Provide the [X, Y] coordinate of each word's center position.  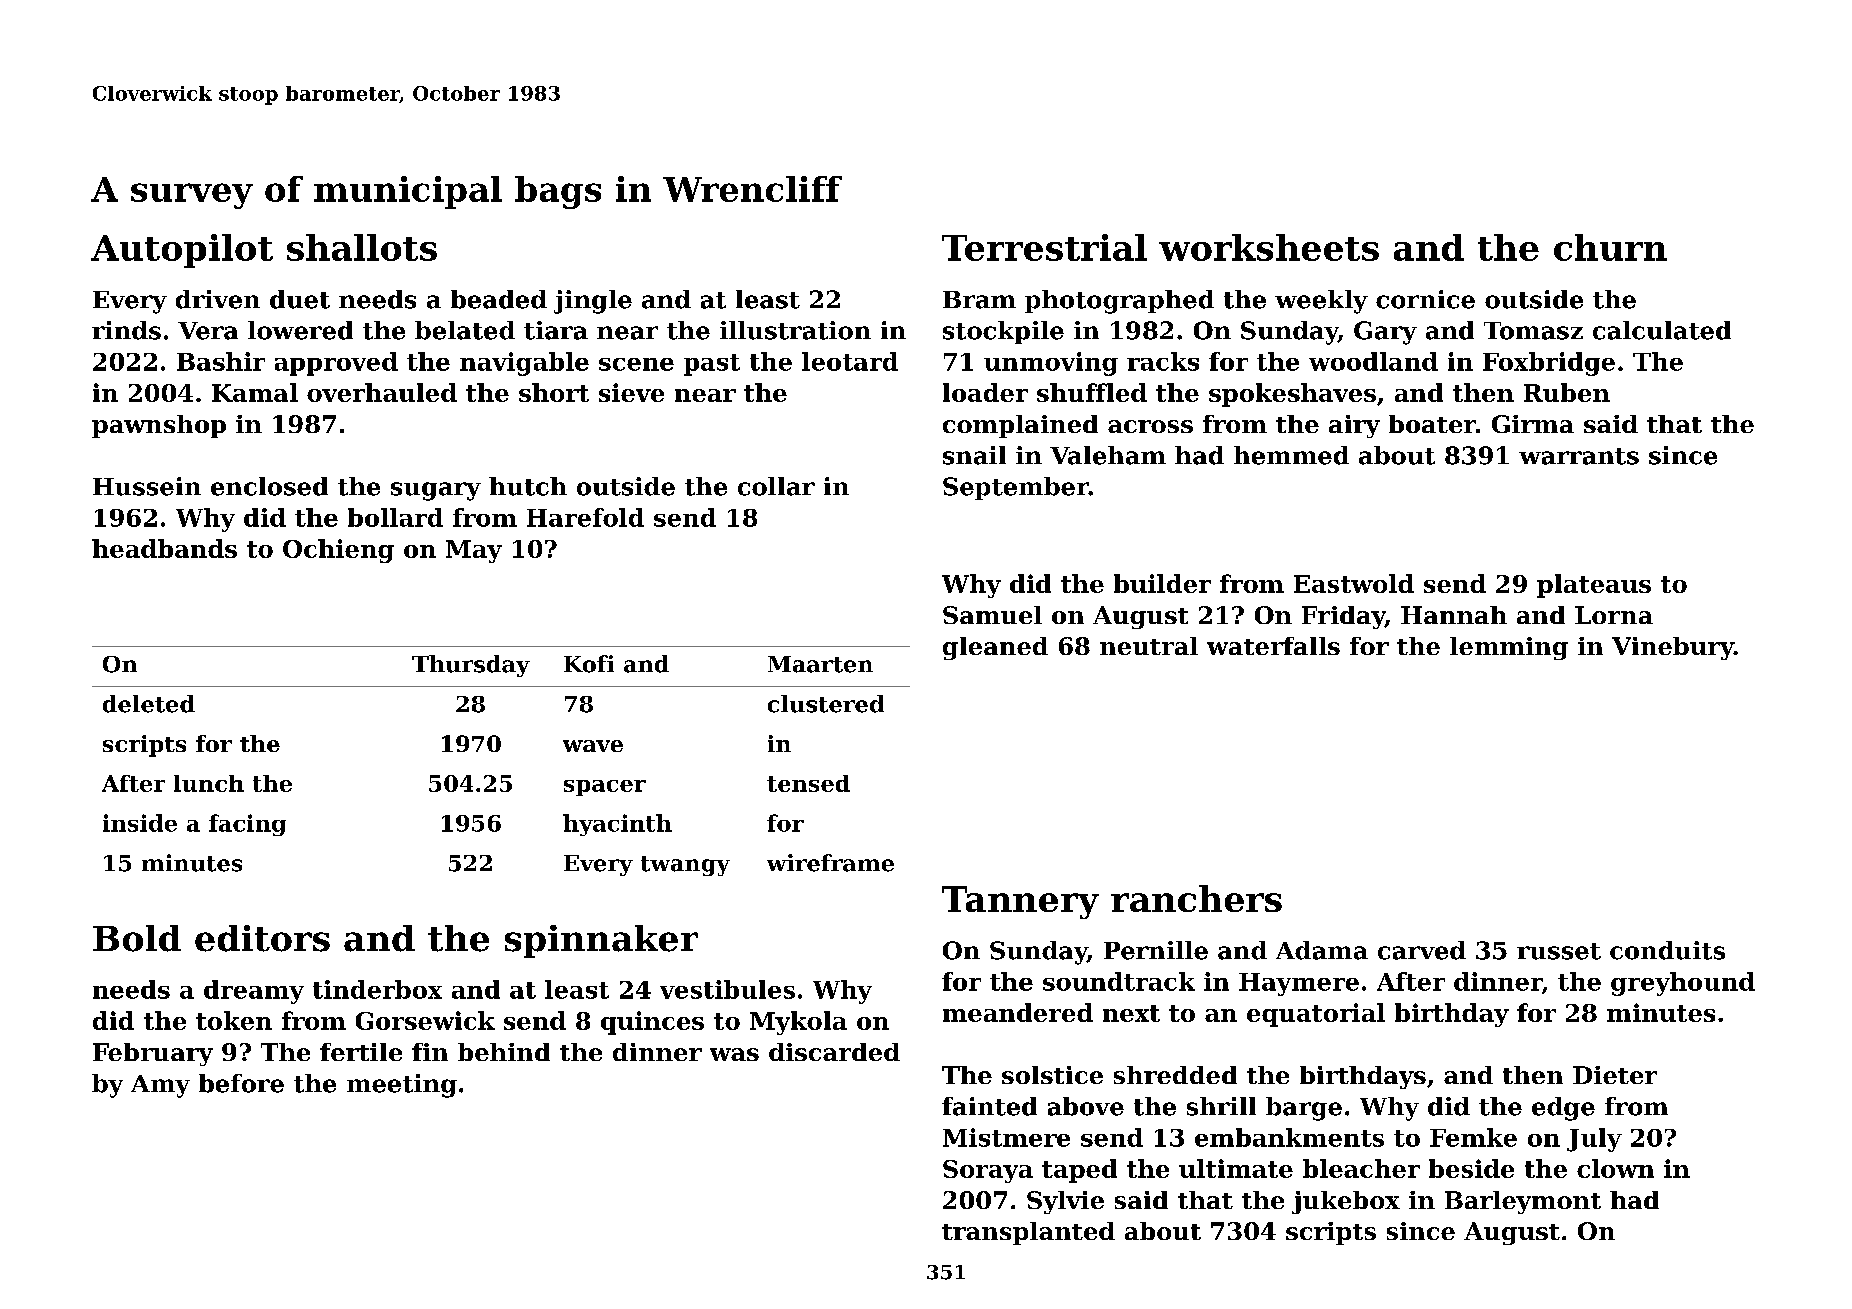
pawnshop [159, 426]
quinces [652, 1023]
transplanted [1028, 1233]
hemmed [1291, 455]
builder [1162, 583]
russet [1559, 951]
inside [140, 823]
